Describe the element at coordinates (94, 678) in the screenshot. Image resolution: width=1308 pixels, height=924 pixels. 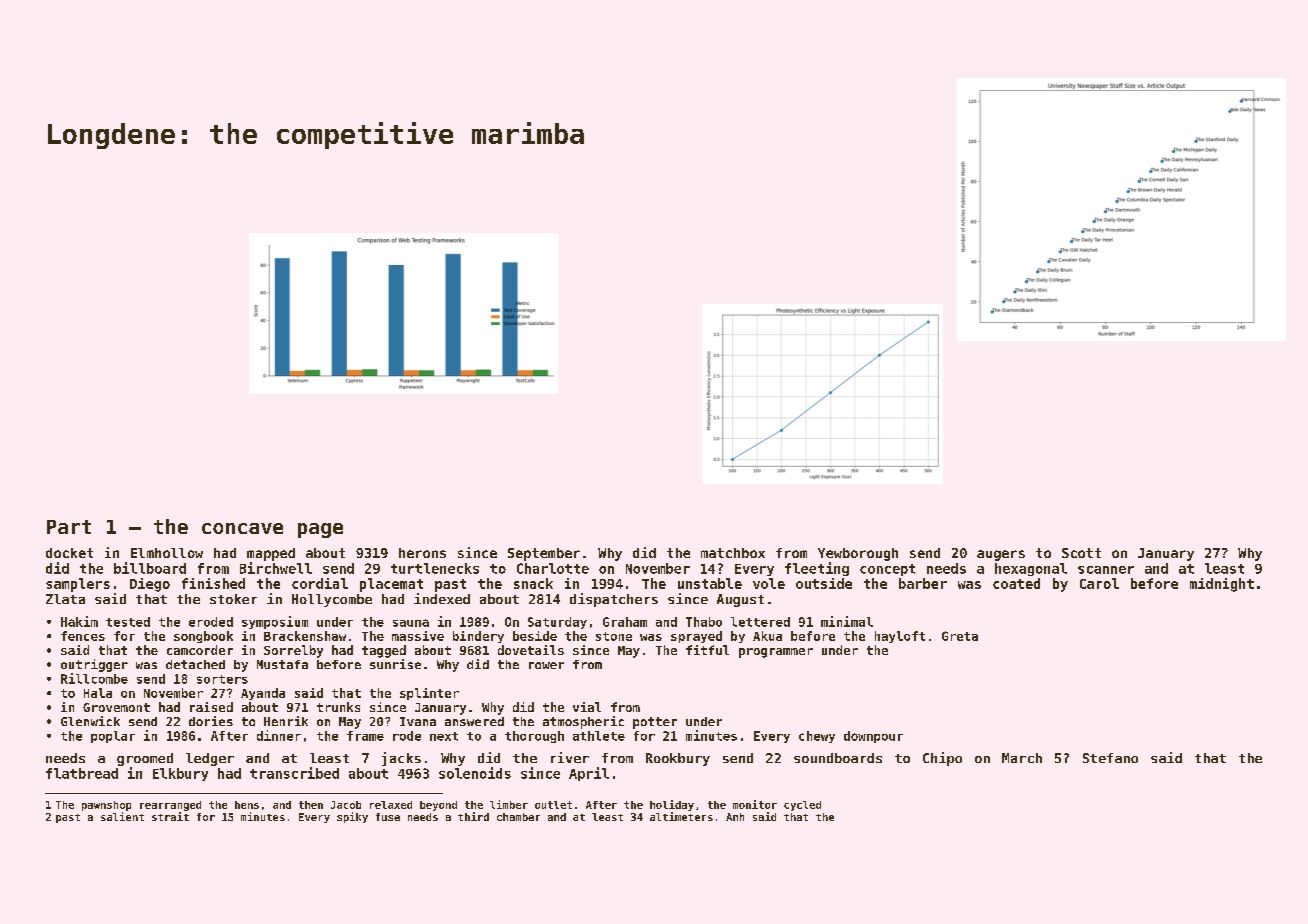
I see `Rillcombe` at that location.
